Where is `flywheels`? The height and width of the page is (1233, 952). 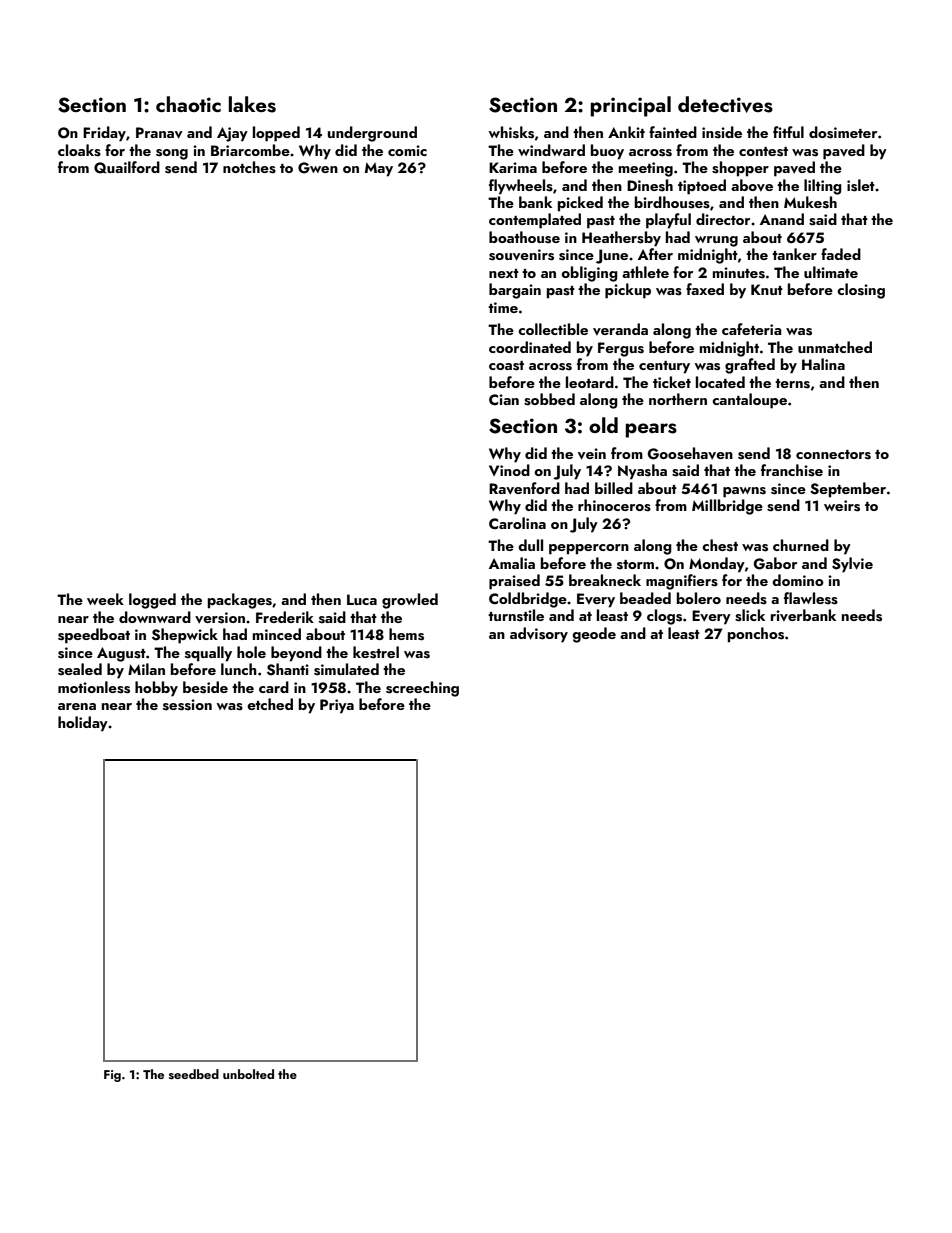 flywheels is located at coordinates (521, 187).
